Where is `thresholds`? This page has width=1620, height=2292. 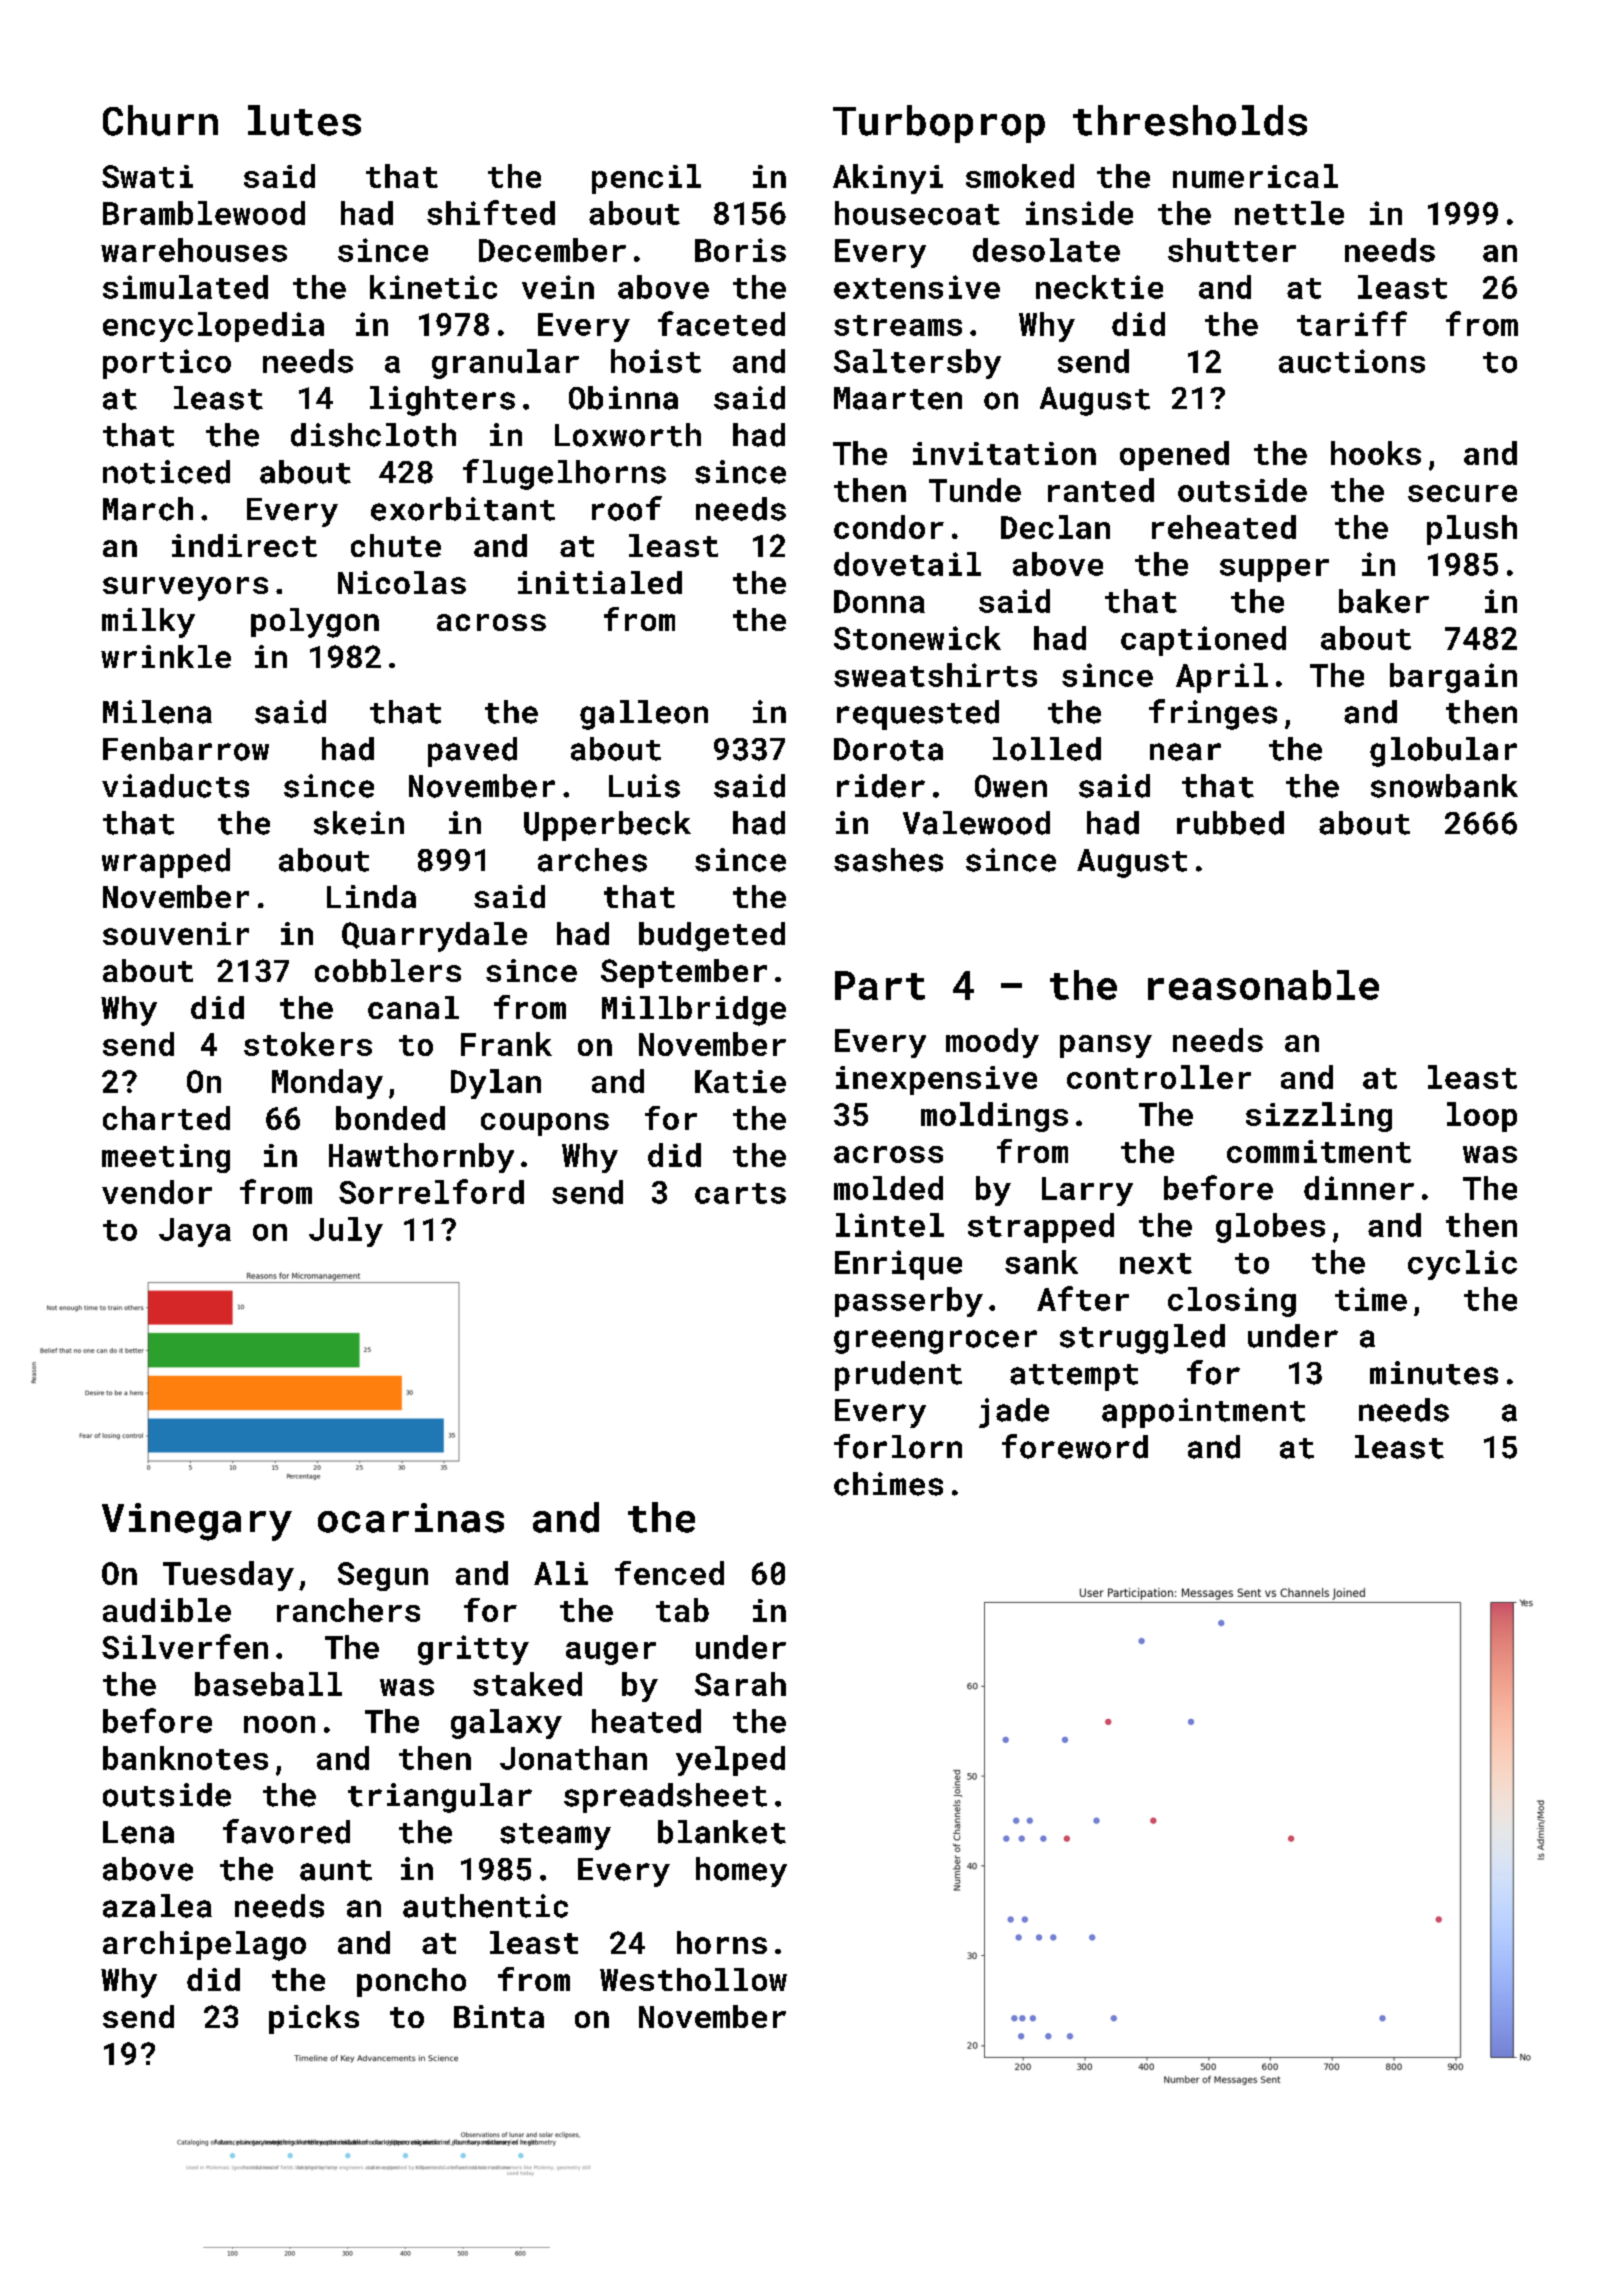
thresholds is located at coordinates (1190, 120).
